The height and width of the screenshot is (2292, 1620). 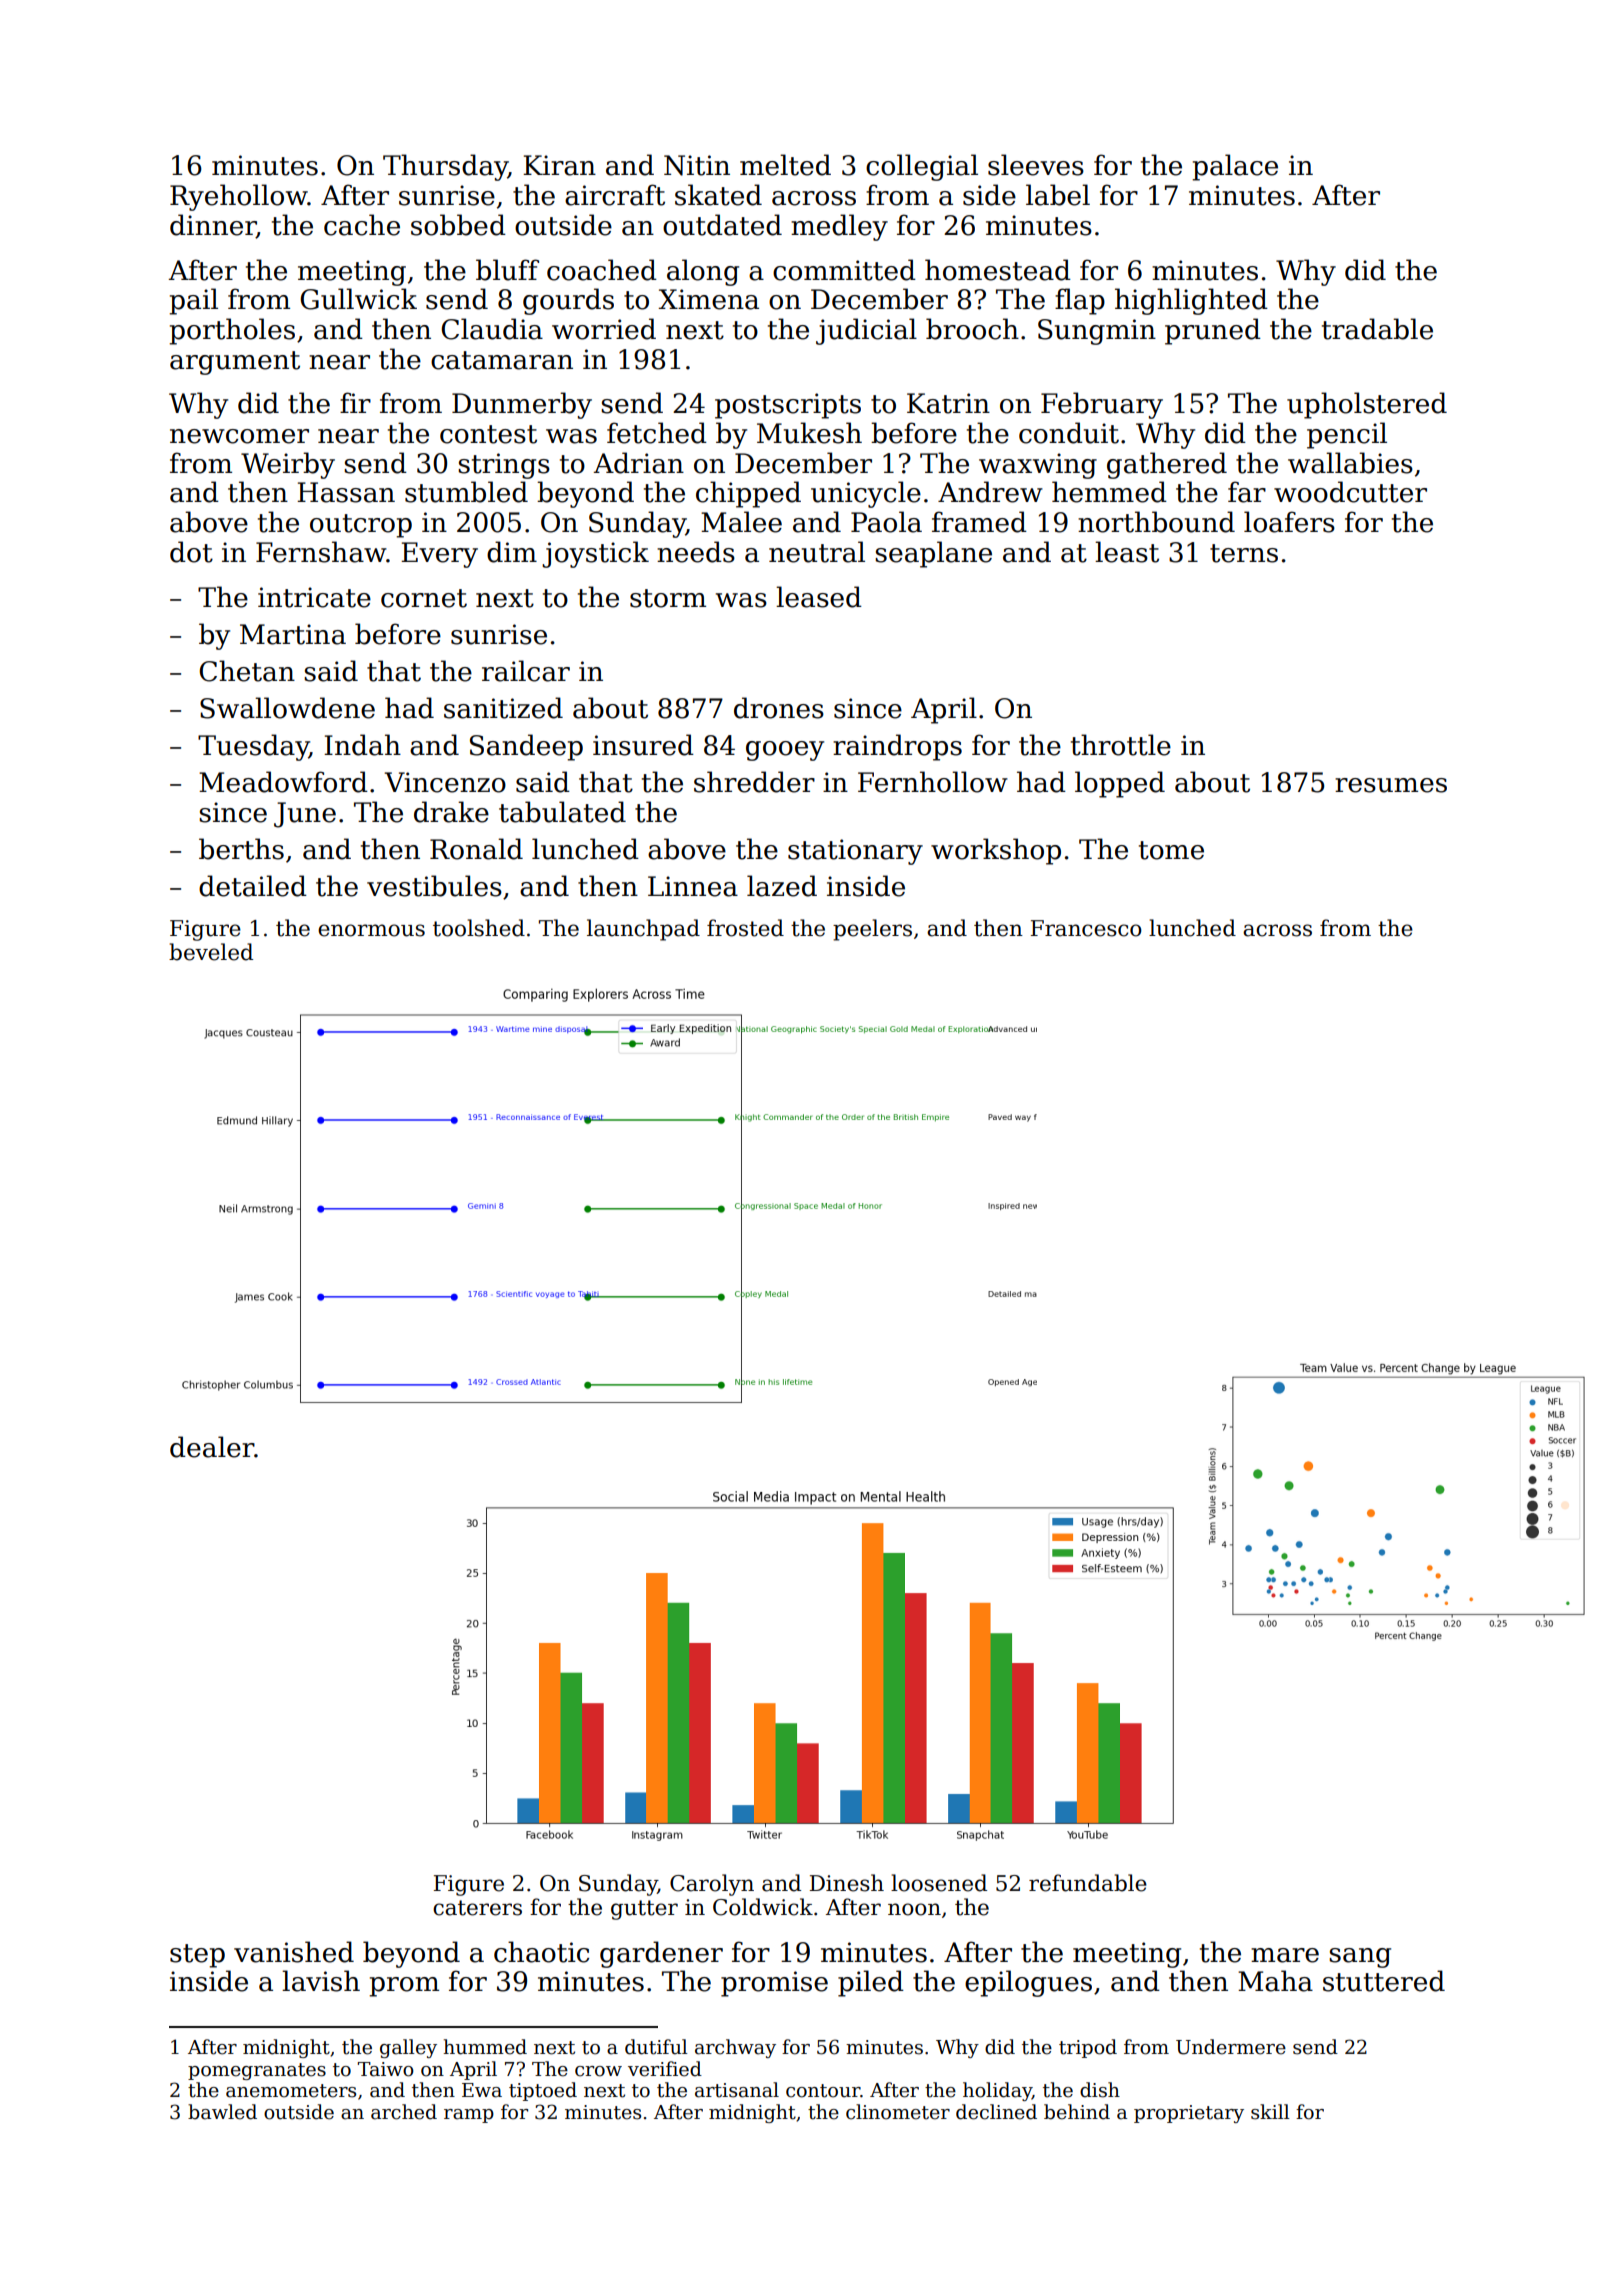 I want to click on palace, so click(x=1235, y=167).
